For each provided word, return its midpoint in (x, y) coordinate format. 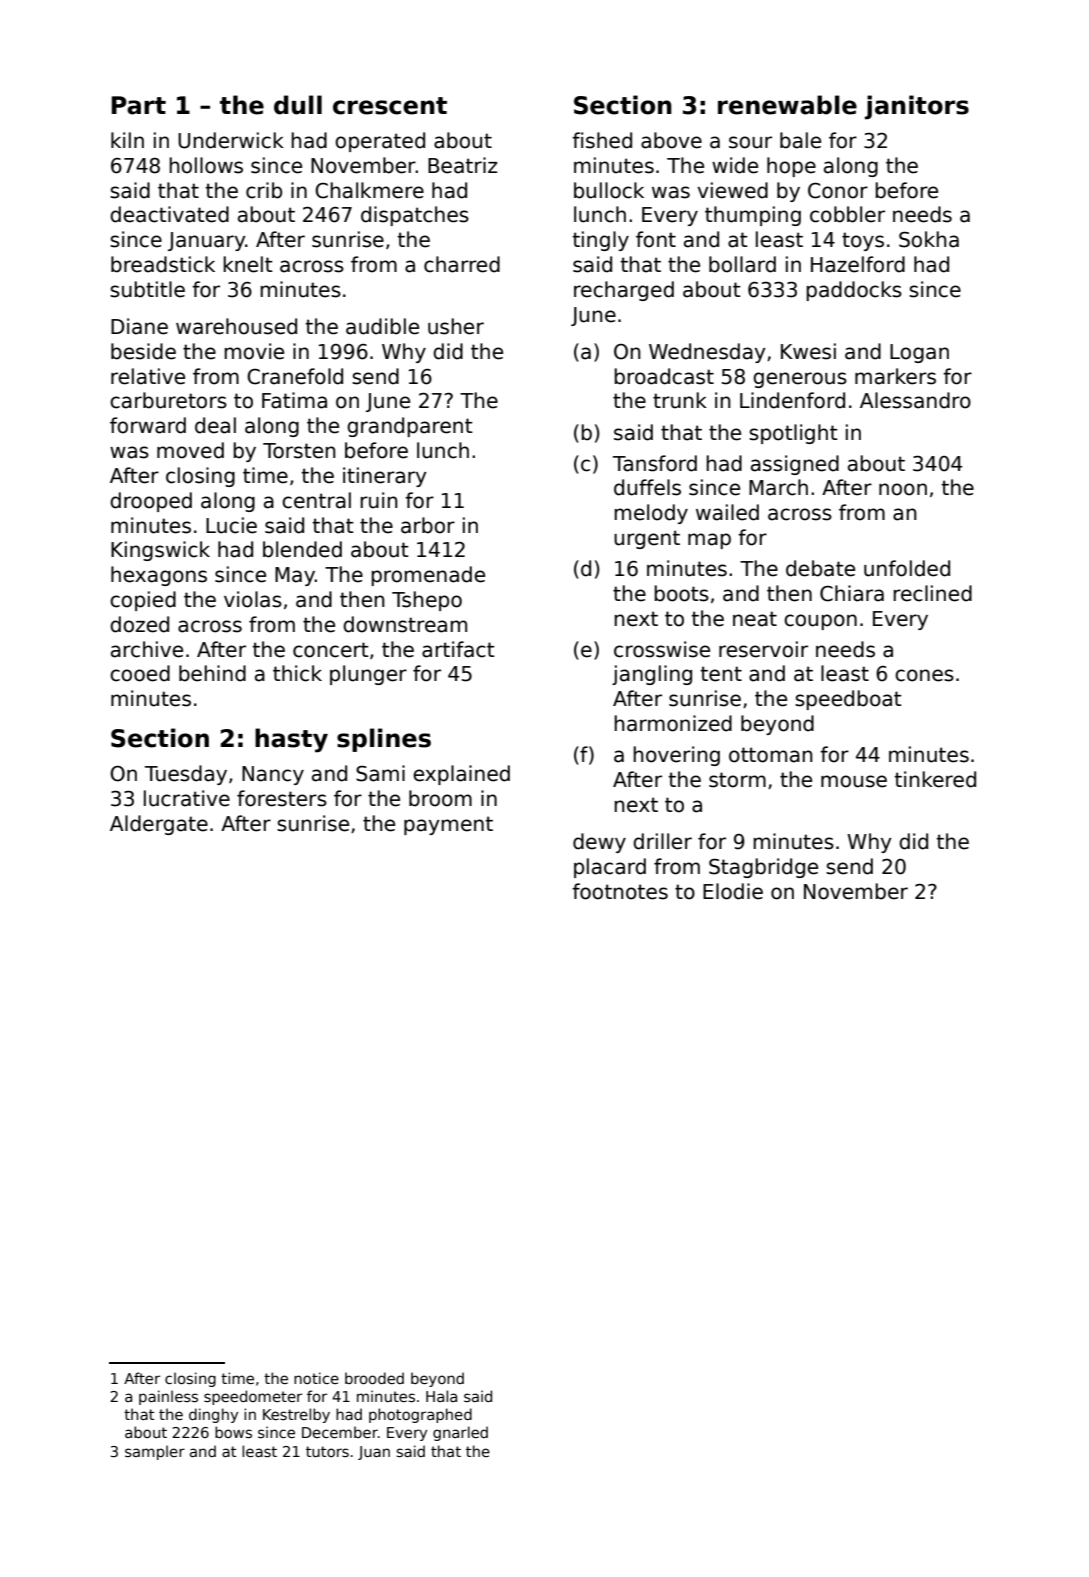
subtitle (147, 289)
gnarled (460, 1433)
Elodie (733, 891)
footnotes (620, 891)
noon (903, 489)
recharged (624, 291)
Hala (441, 1396)
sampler (155, 1452)
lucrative (187, 798)
